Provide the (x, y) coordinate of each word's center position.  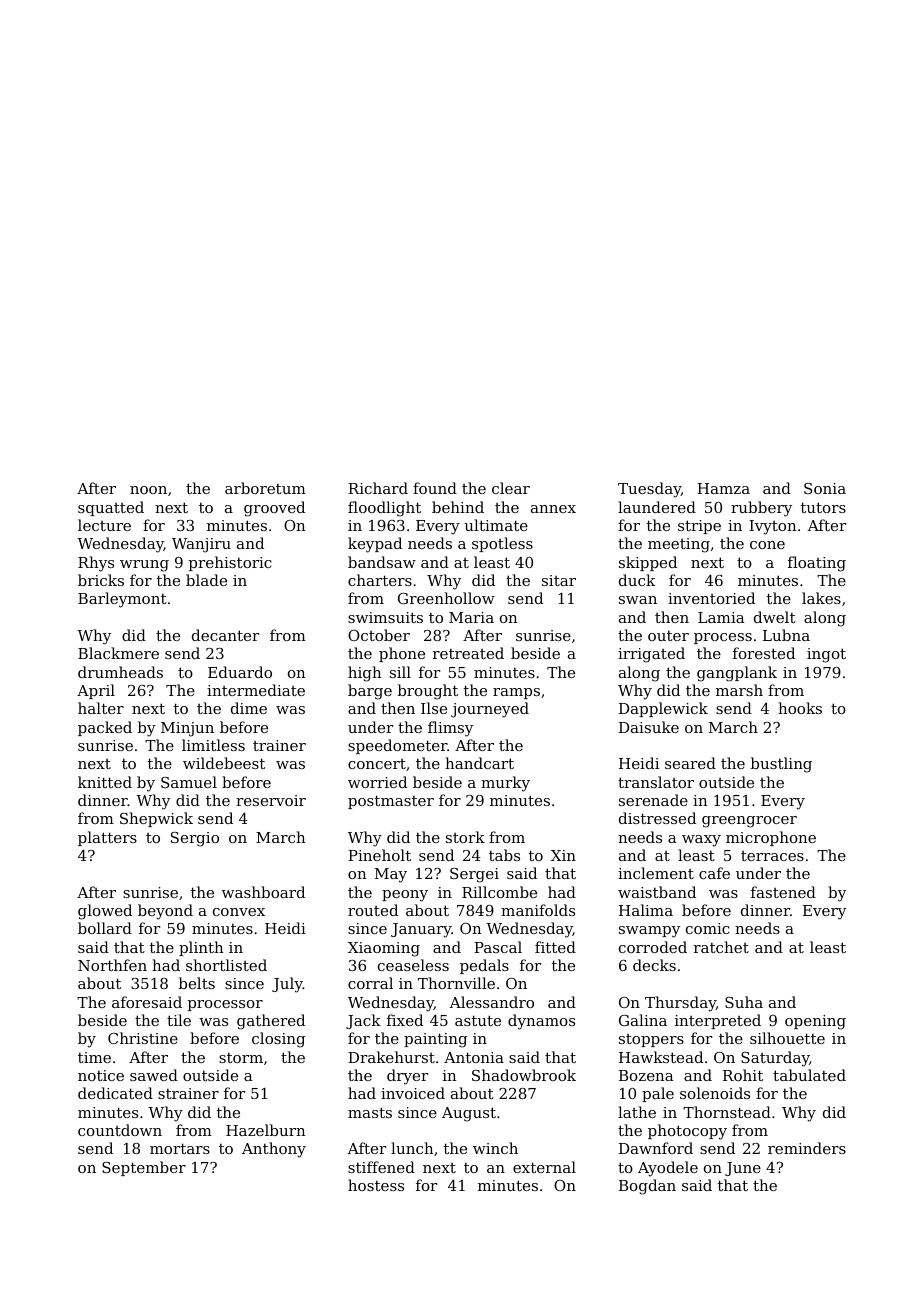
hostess (376, 1185)
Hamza (723, 488)
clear (511, 488)
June (743, 1169)
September (144, 1168)
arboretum (265, 488)
